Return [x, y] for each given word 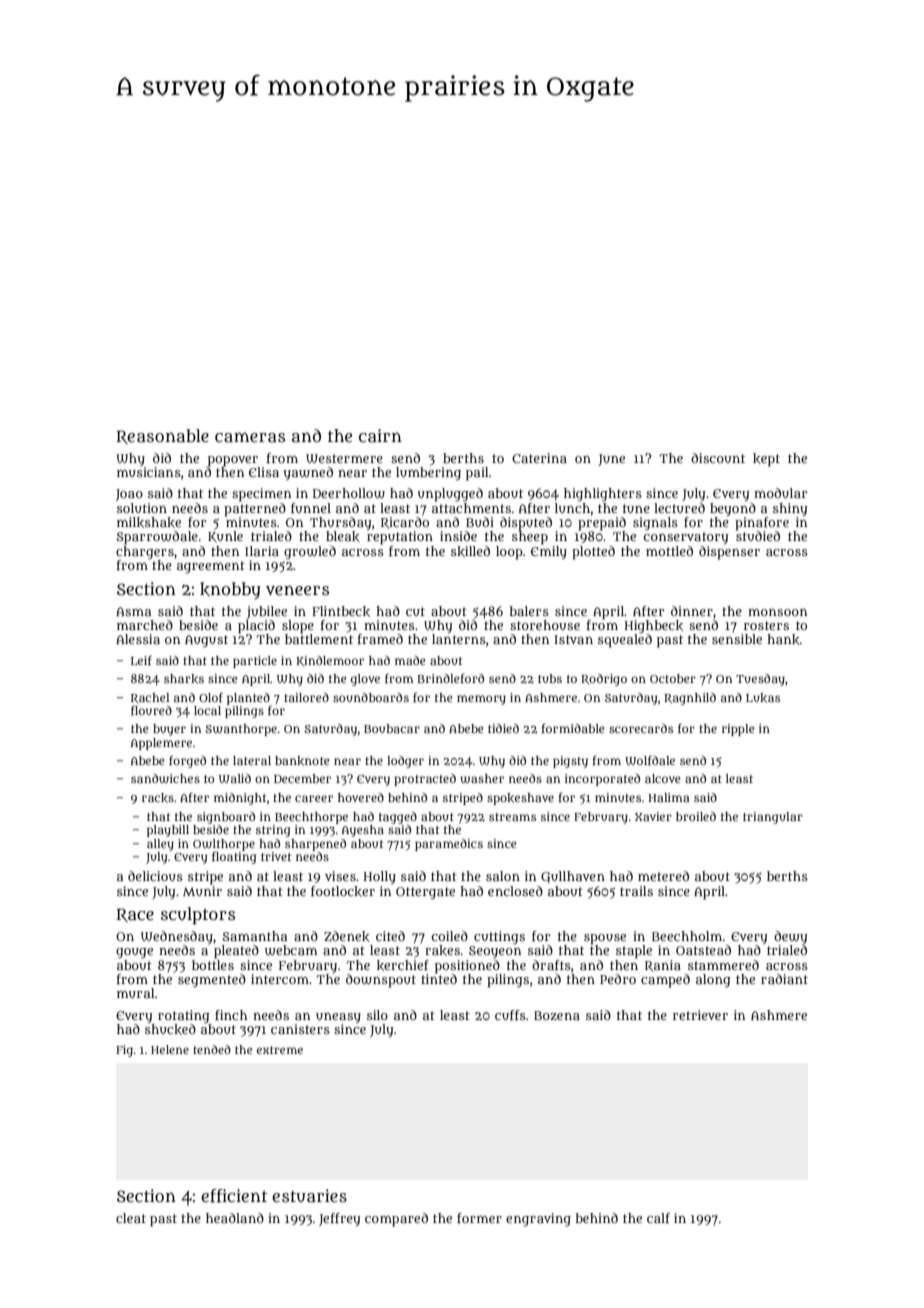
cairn [380, 435]
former [479, 1218]
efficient [234, 1196]
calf [658, 1218]
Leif [141, 660]
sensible [737, 639]
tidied [503, 728]
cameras [250, 437]
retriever [700, 1015]
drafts [551, 965]
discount [718, 458]
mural [136, 993]
